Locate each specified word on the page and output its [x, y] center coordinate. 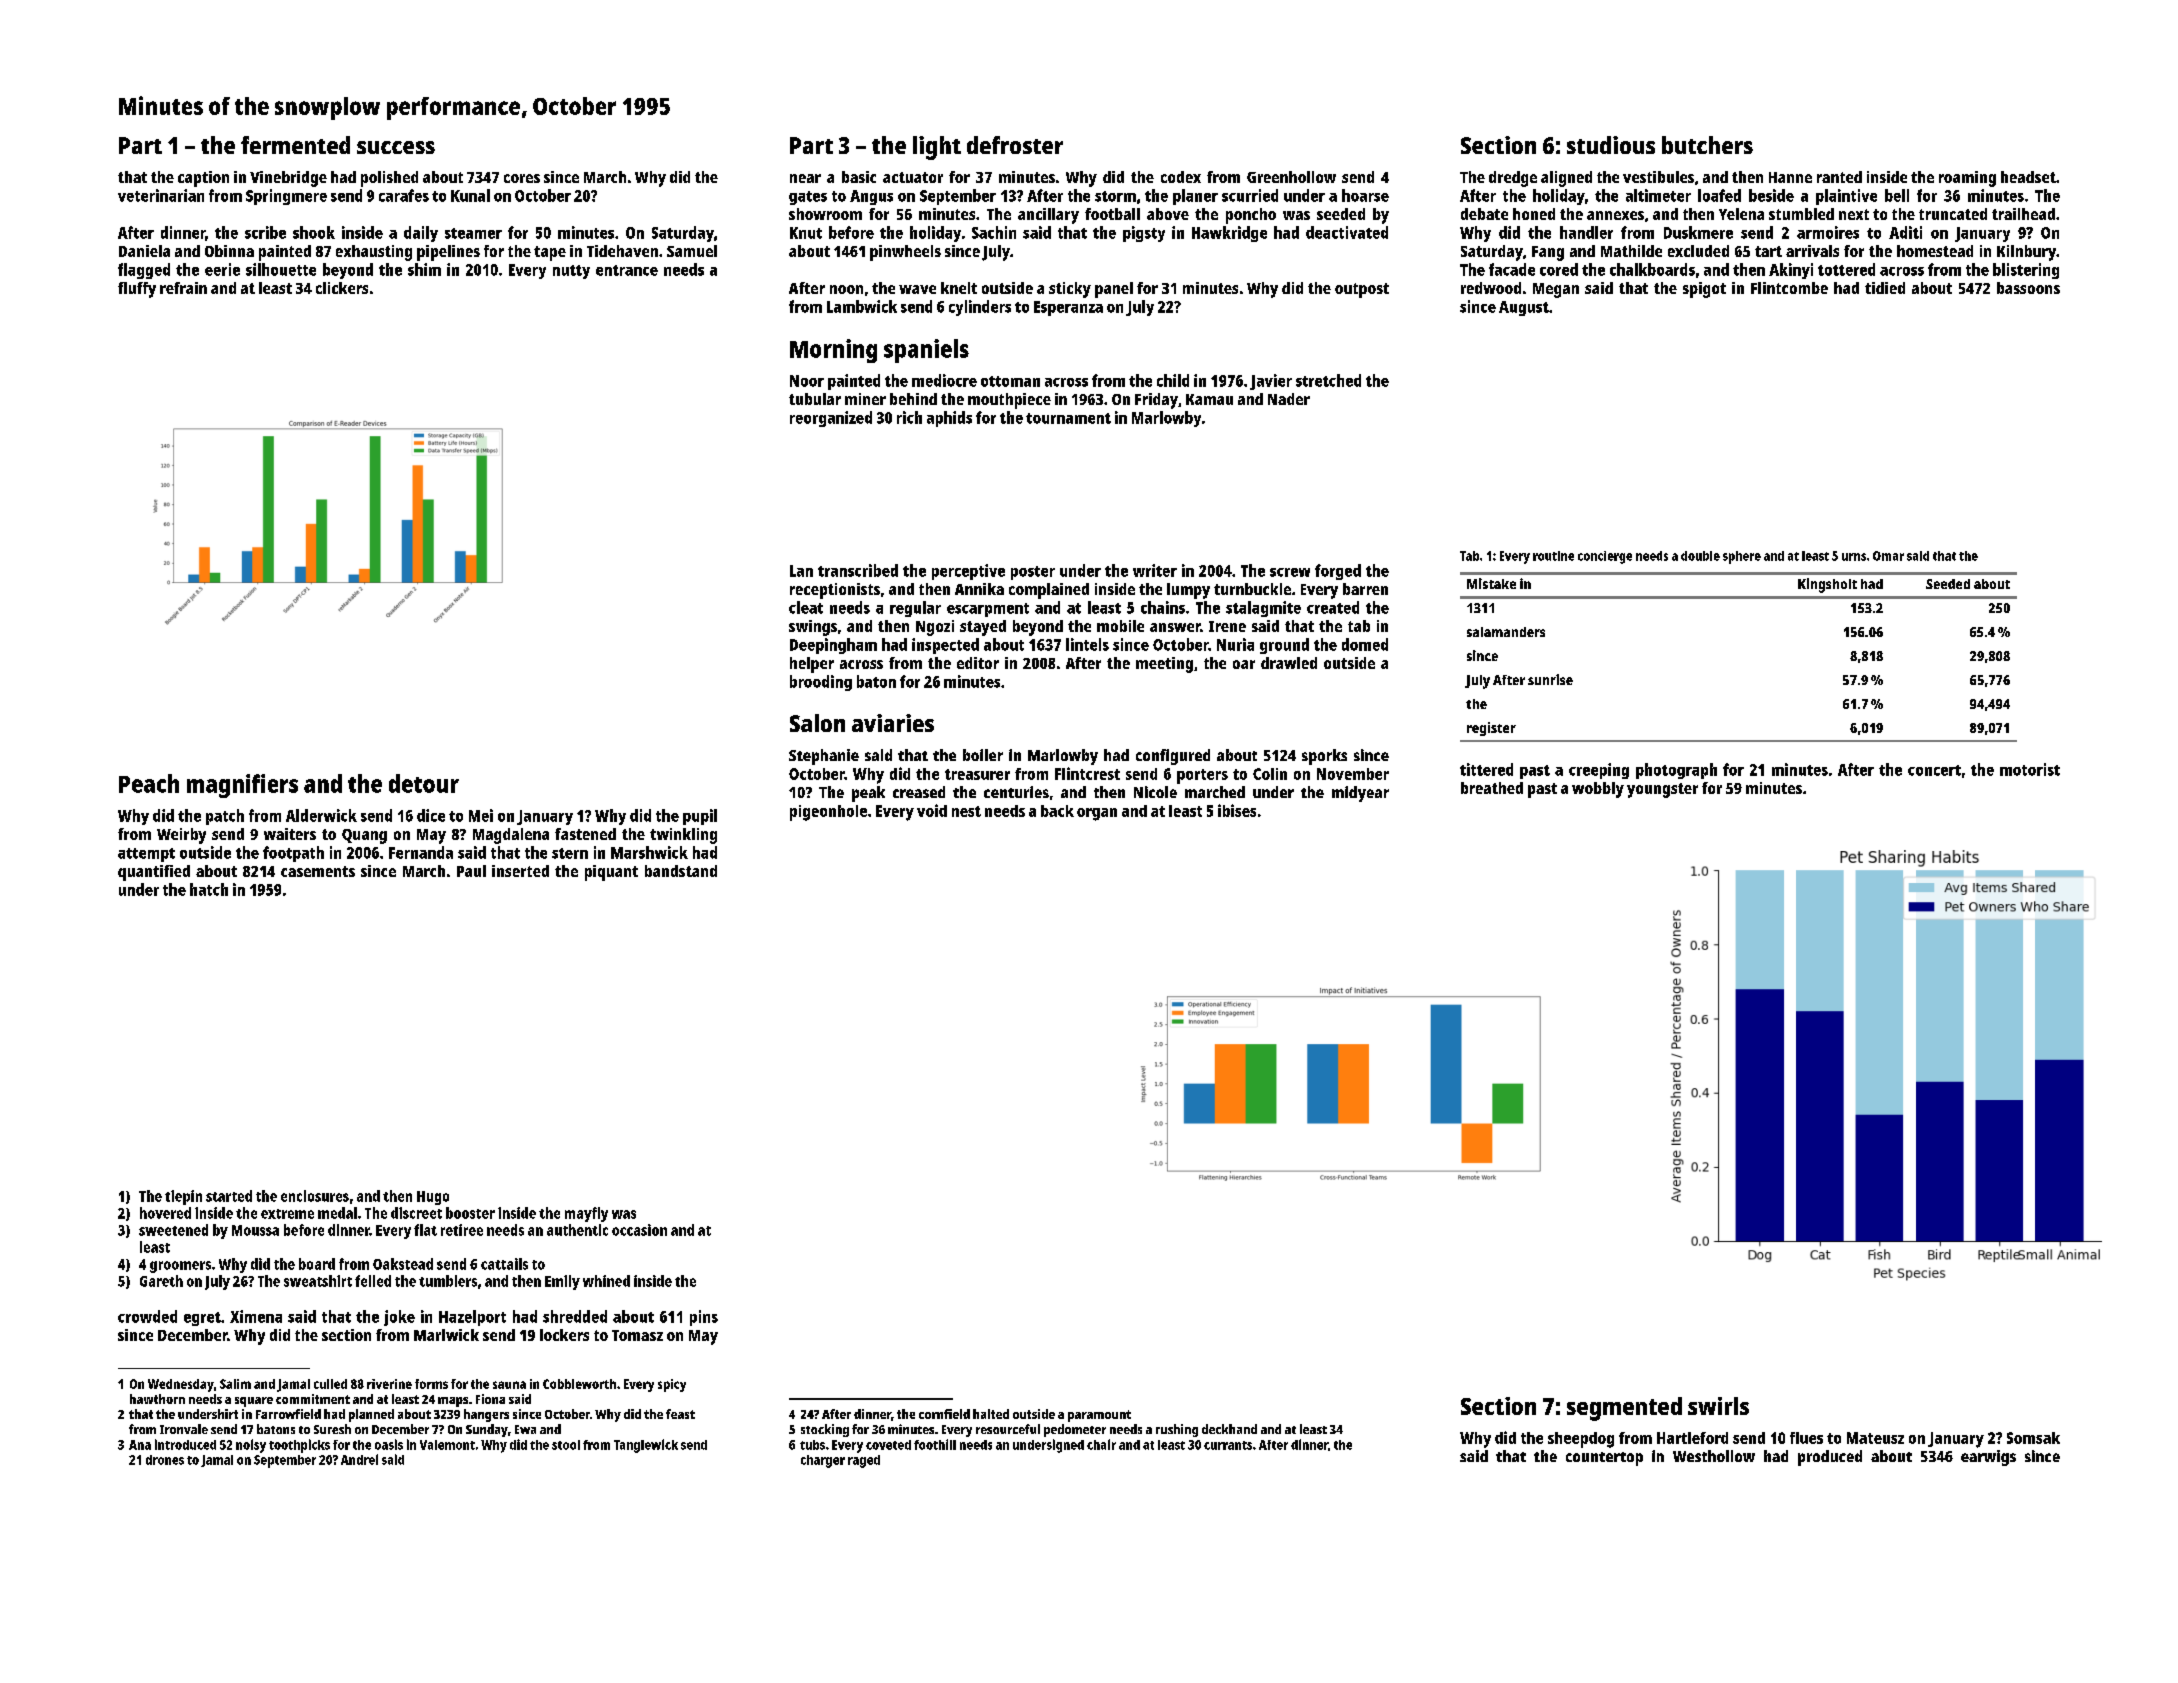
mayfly [586, 1214]
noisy [251, 1446]
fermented [295, 145]
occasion [639, 1230]
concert [1934, 770]
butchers [1707, 145]
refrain [183, 288]
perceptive [968, 572]
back [1057, 811]
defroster [1015, 145]
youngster [1662, 790]
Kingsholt [1827, 585]
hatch [209, 889]
